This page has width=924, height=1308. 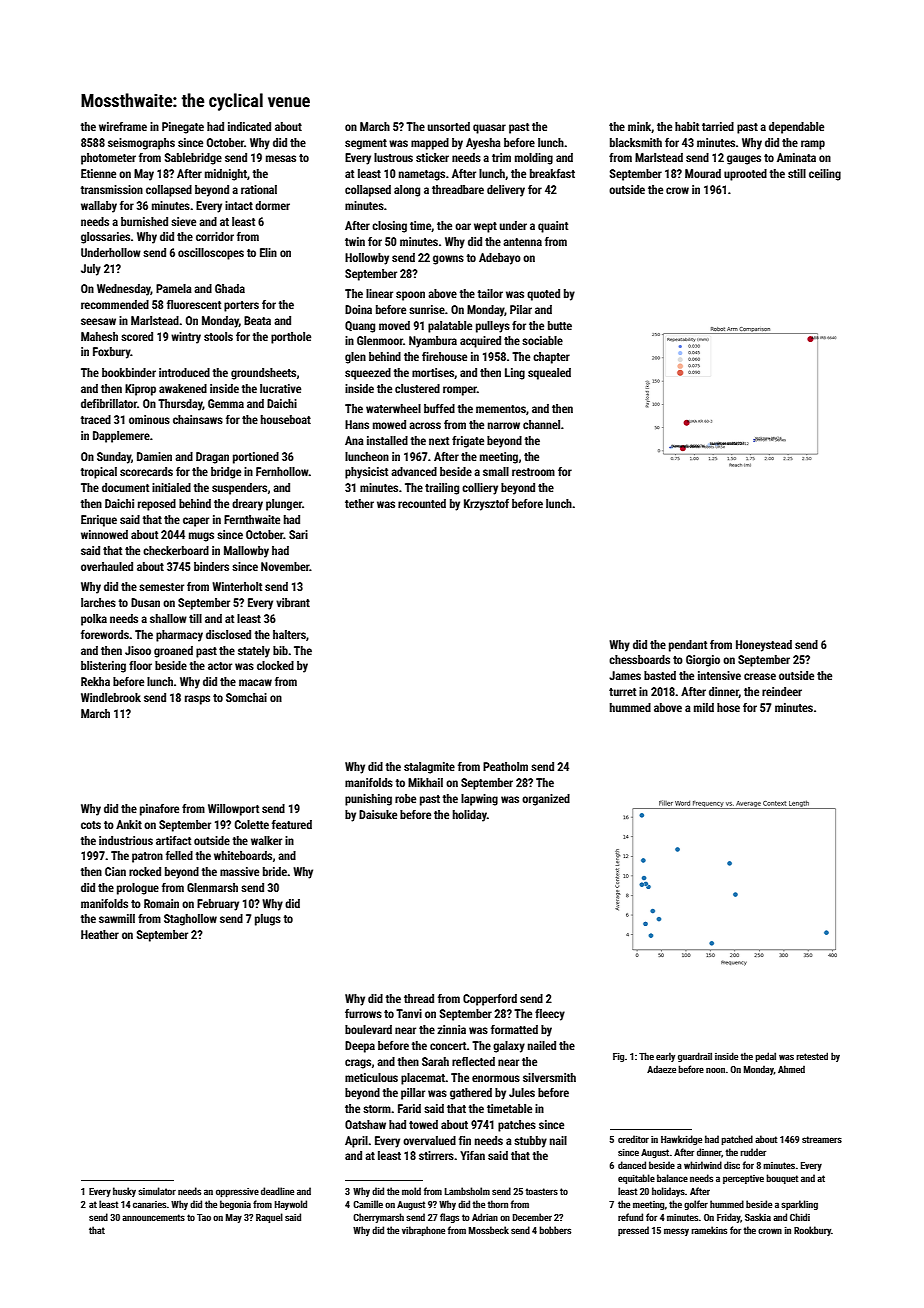 What do you see at coordinates (688, 646) in the page?
I see `pendant` at bounding box center [688, 646].
